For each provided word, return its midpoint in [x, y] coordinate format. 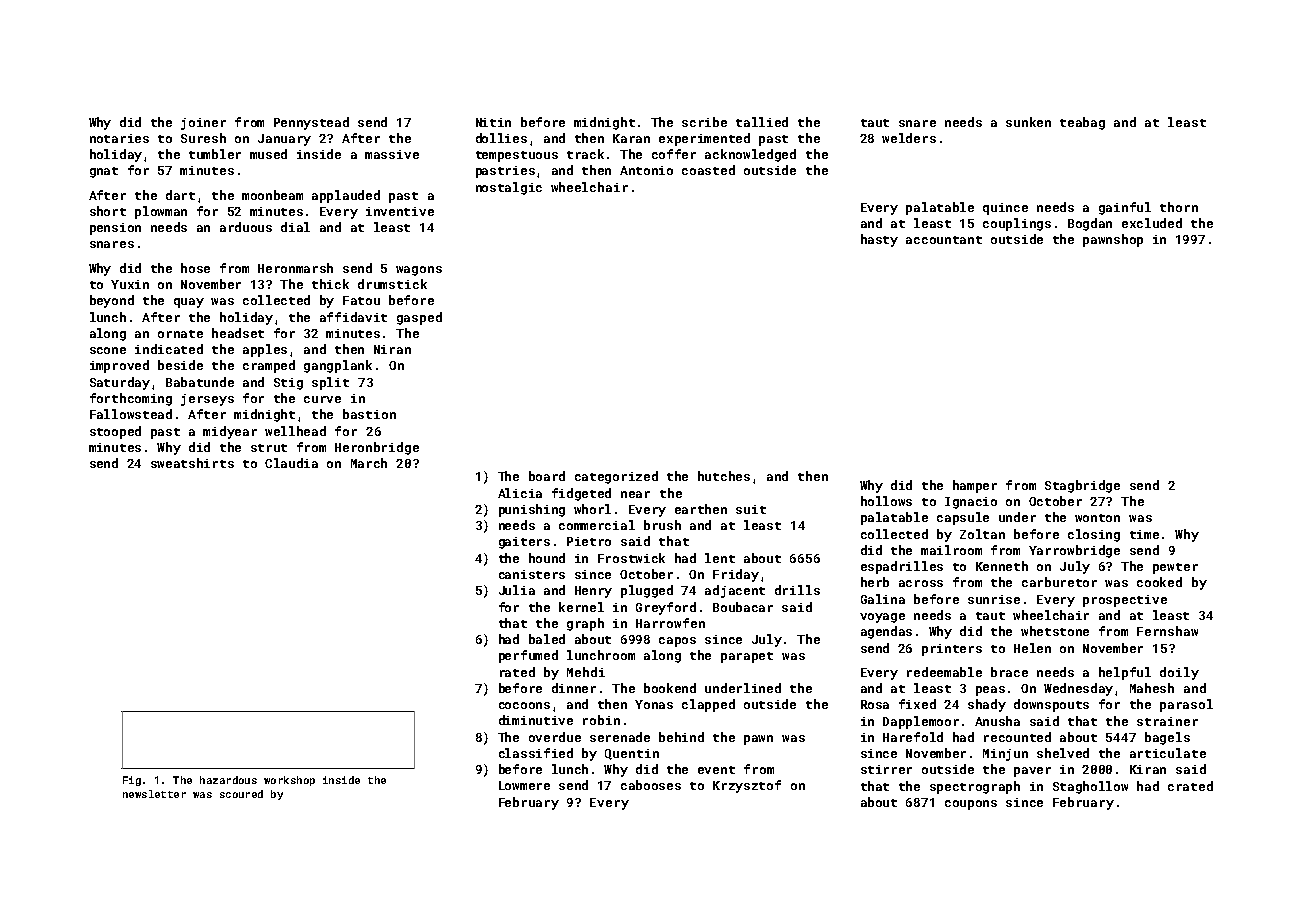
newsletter [154, 794]
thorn [1179, 207]
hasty [879, 240]
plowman [161, 212]
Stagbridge [1082, 486]
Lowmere [524, 785]
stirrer [886, 769]
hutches [724, 476]
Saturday [120, 383]
